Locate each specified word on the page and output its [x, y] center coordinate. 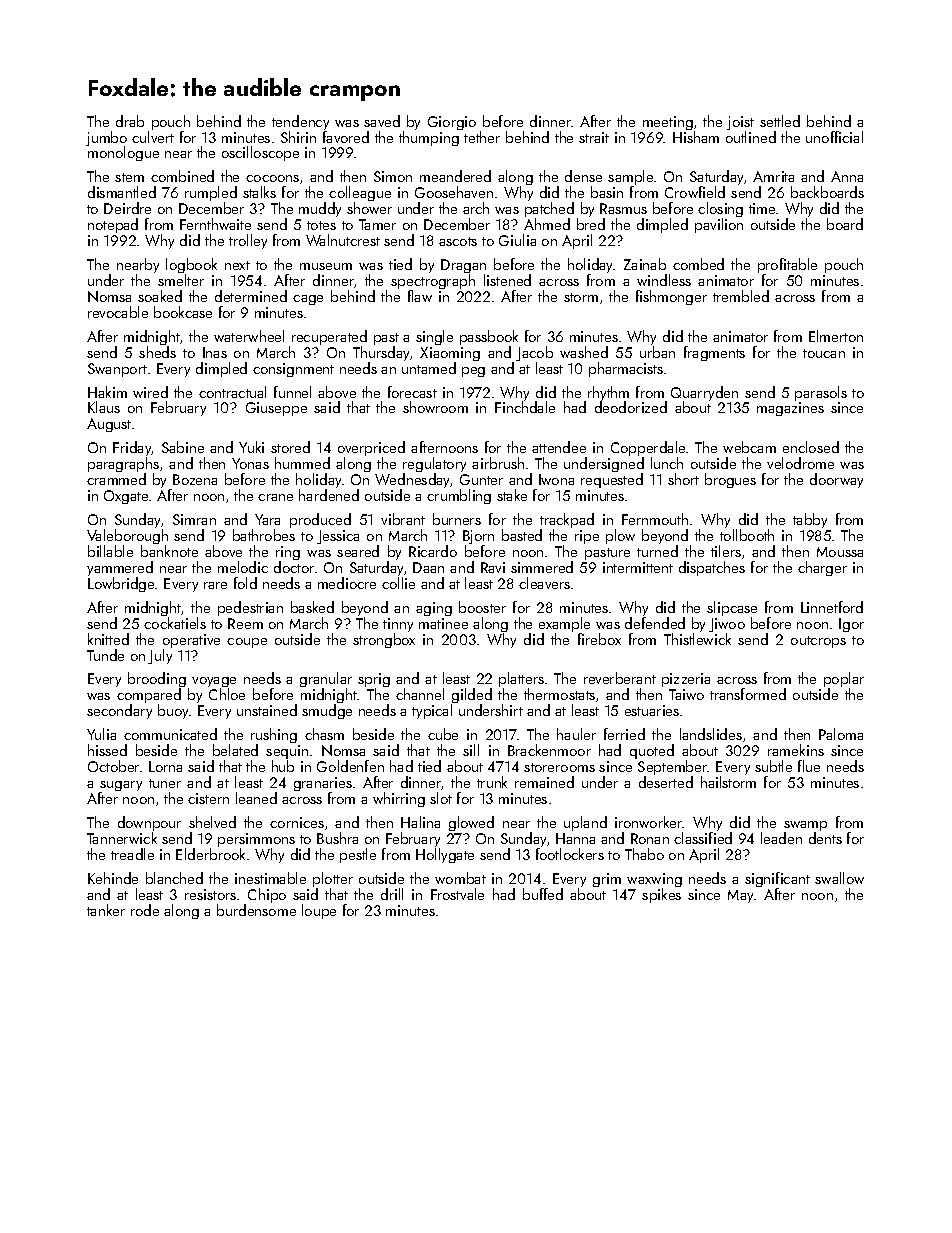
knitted [108, 639]
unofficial [834, 137]
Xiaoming [450, 354]
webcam [749, 447]
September [673, 767]
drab [130, 121]
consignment [293, 370]
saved [382, 121]
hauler [576, 734]
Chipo [267, 895]
